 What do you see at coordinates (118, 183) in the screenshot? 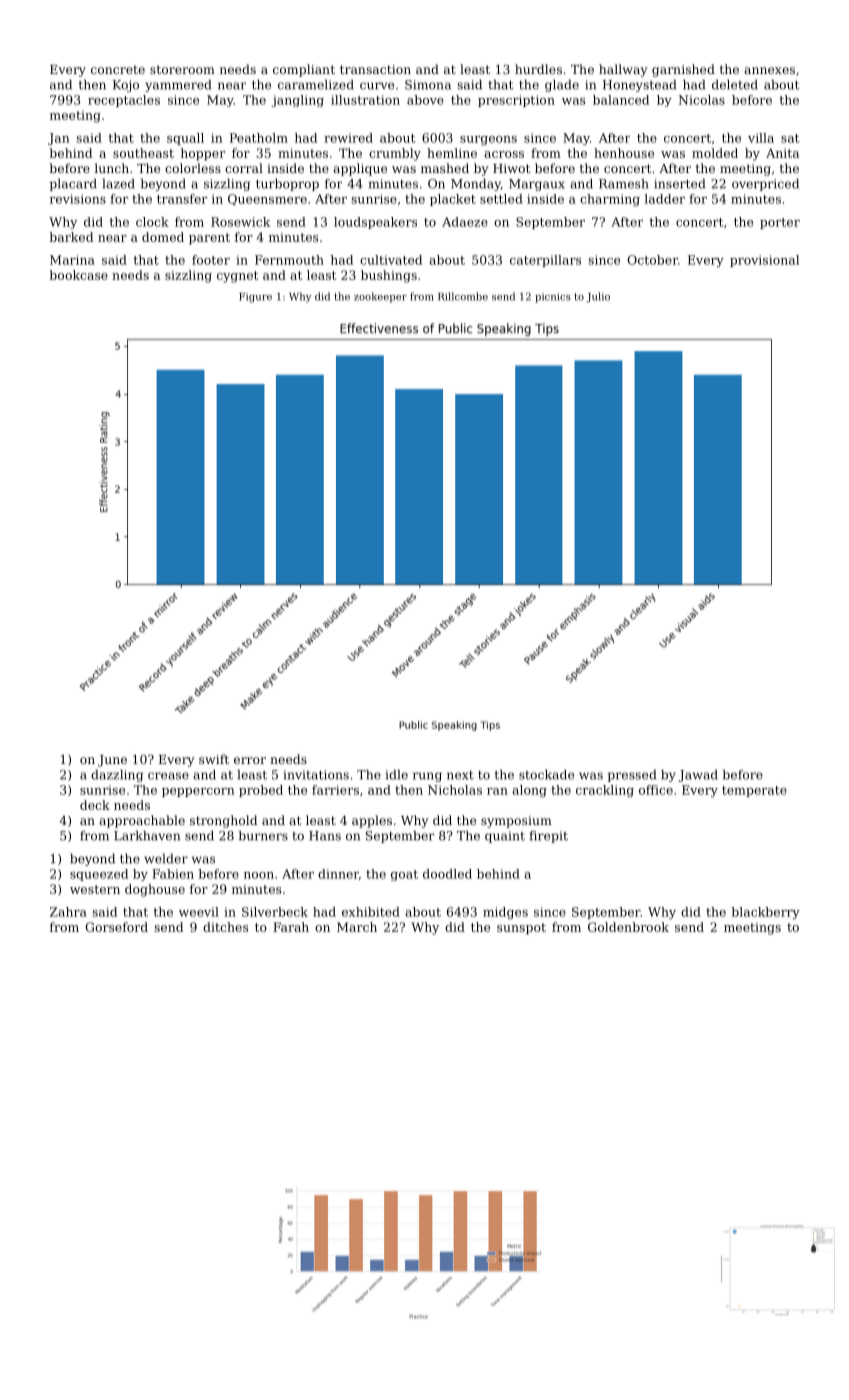
I see `lazed` at bounding box center [118, 183].
